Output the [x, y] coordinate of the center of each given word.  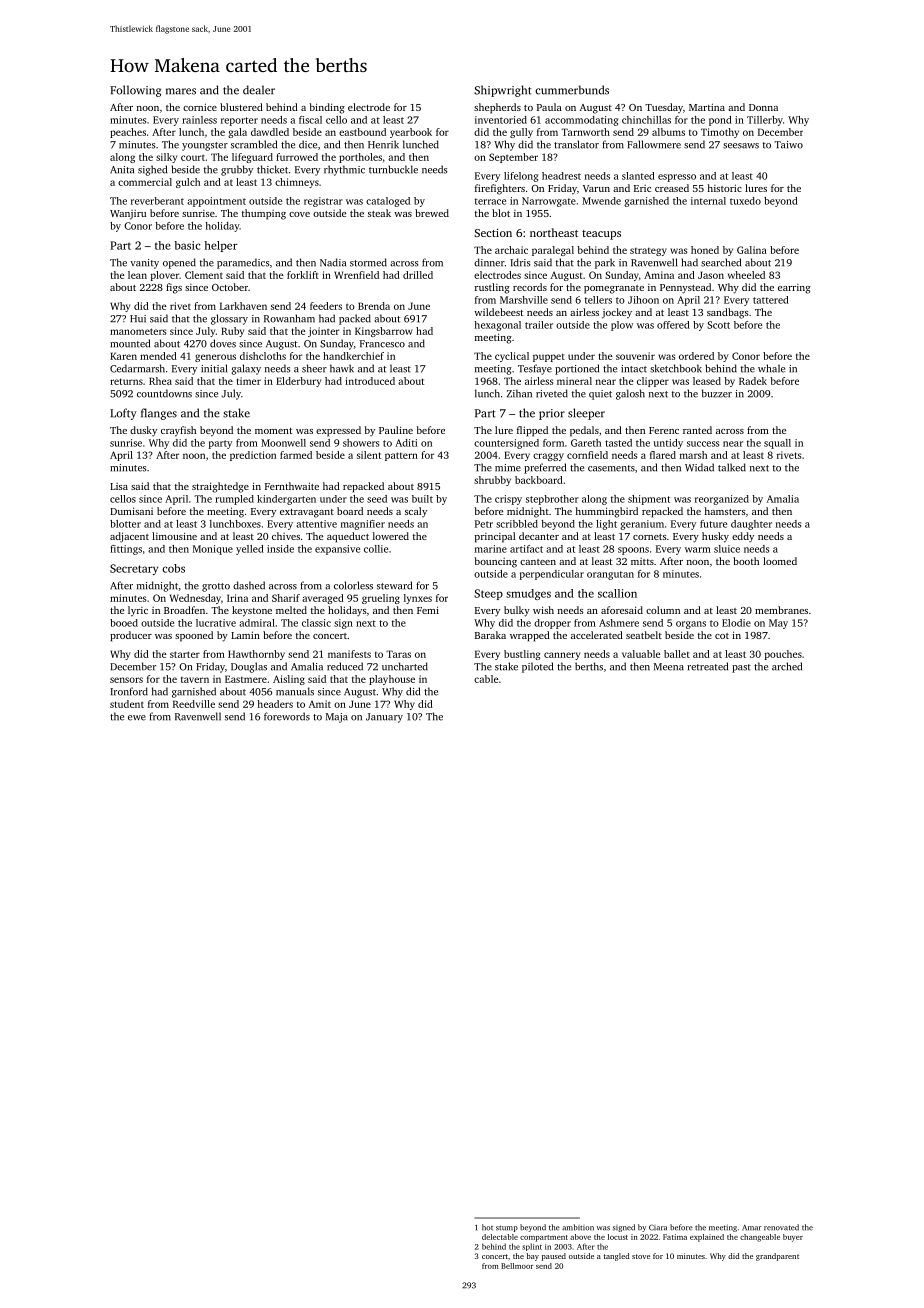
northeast [554, 232]
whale [771, 368]
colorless [353, 585]
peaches [128, 133]
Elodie [736, 623]
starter [185, 654]
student [127, 704]
